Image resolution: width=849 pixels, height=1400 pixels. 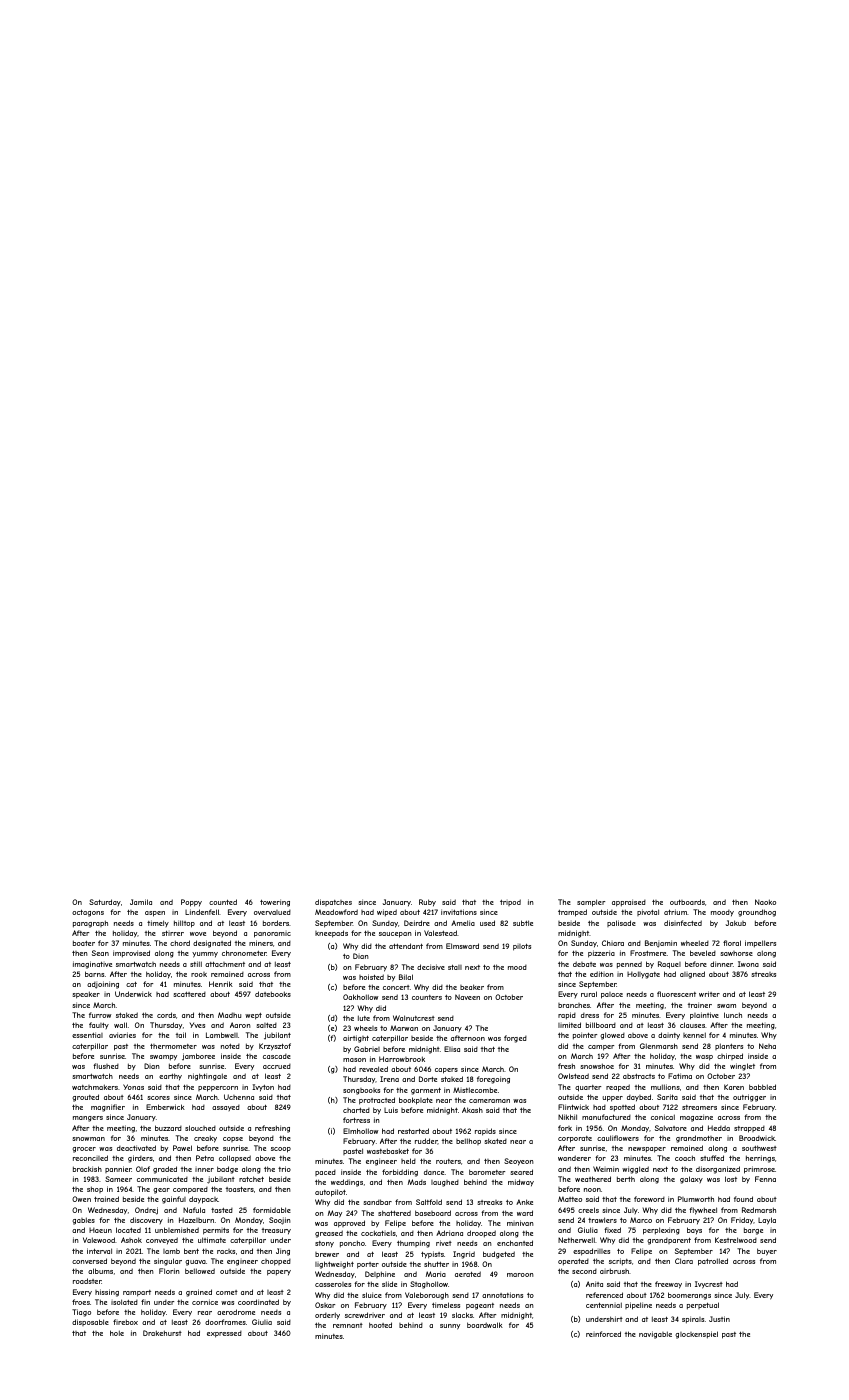 I want to click on garment, so click(x=426, y=1091).
